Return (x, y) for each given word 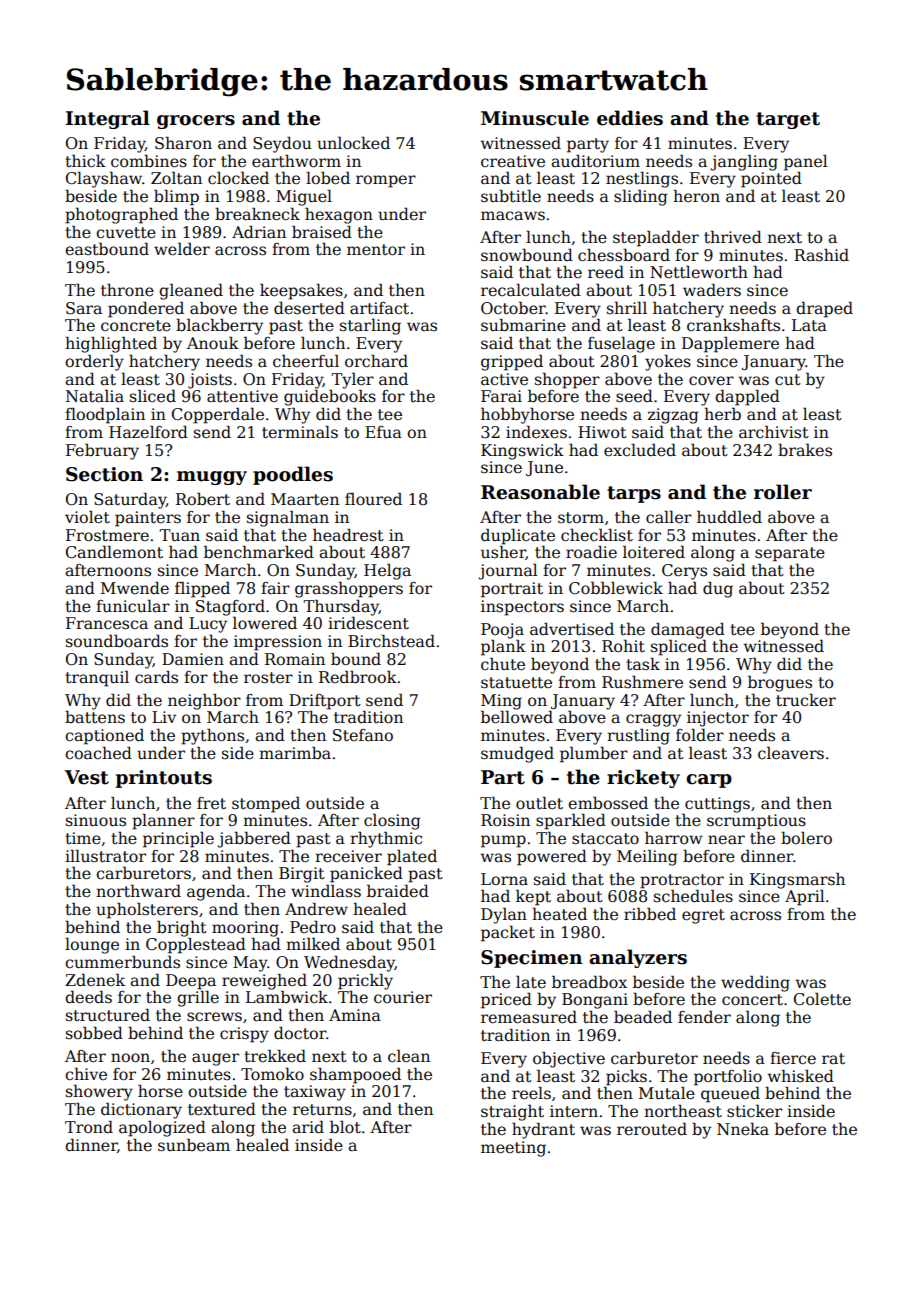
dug (718, 589)
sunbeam (194, 1145)
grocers (196, 122)
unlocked (353, 143)
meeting (513, 1149)
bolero (806, 837)
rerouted (652, 1129)
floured (373, 499)
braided (398, 890)
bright (182, 928)
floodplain (105, 415)
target (788, 120)
